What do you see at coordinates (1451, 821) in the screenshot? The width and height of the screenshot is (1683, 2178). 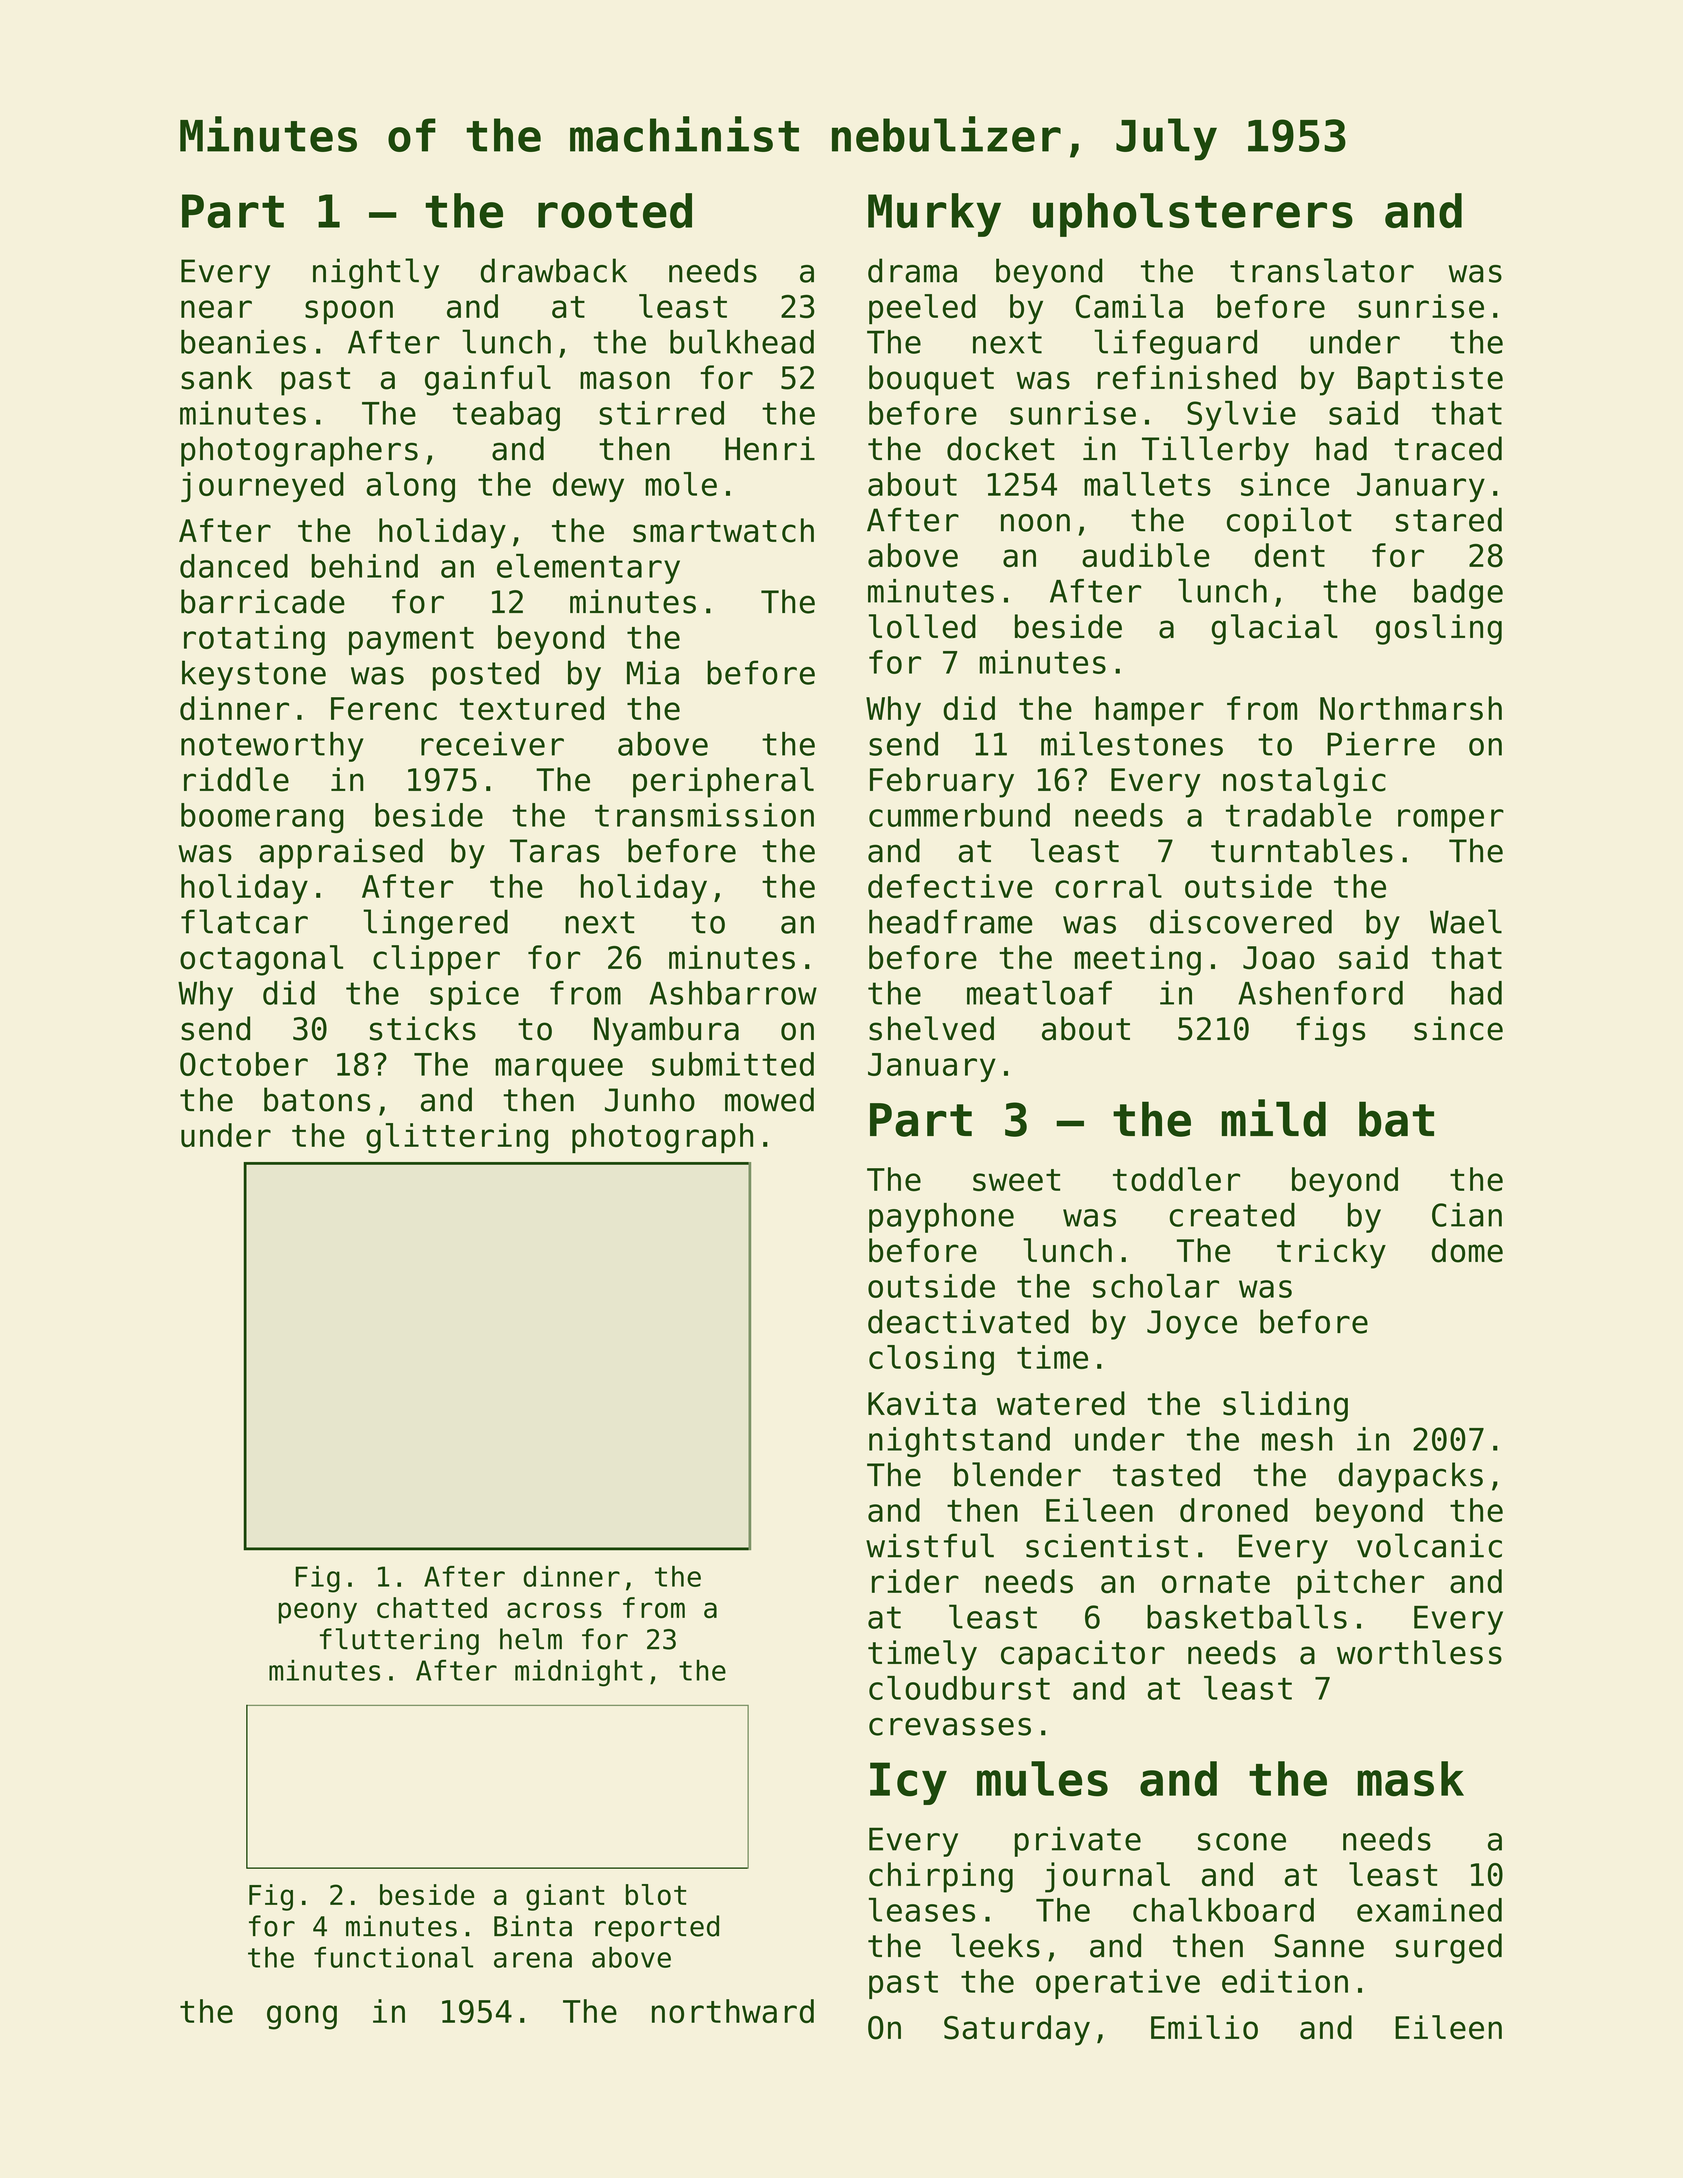 I see `romper` at bounding box center [1451, 821].
